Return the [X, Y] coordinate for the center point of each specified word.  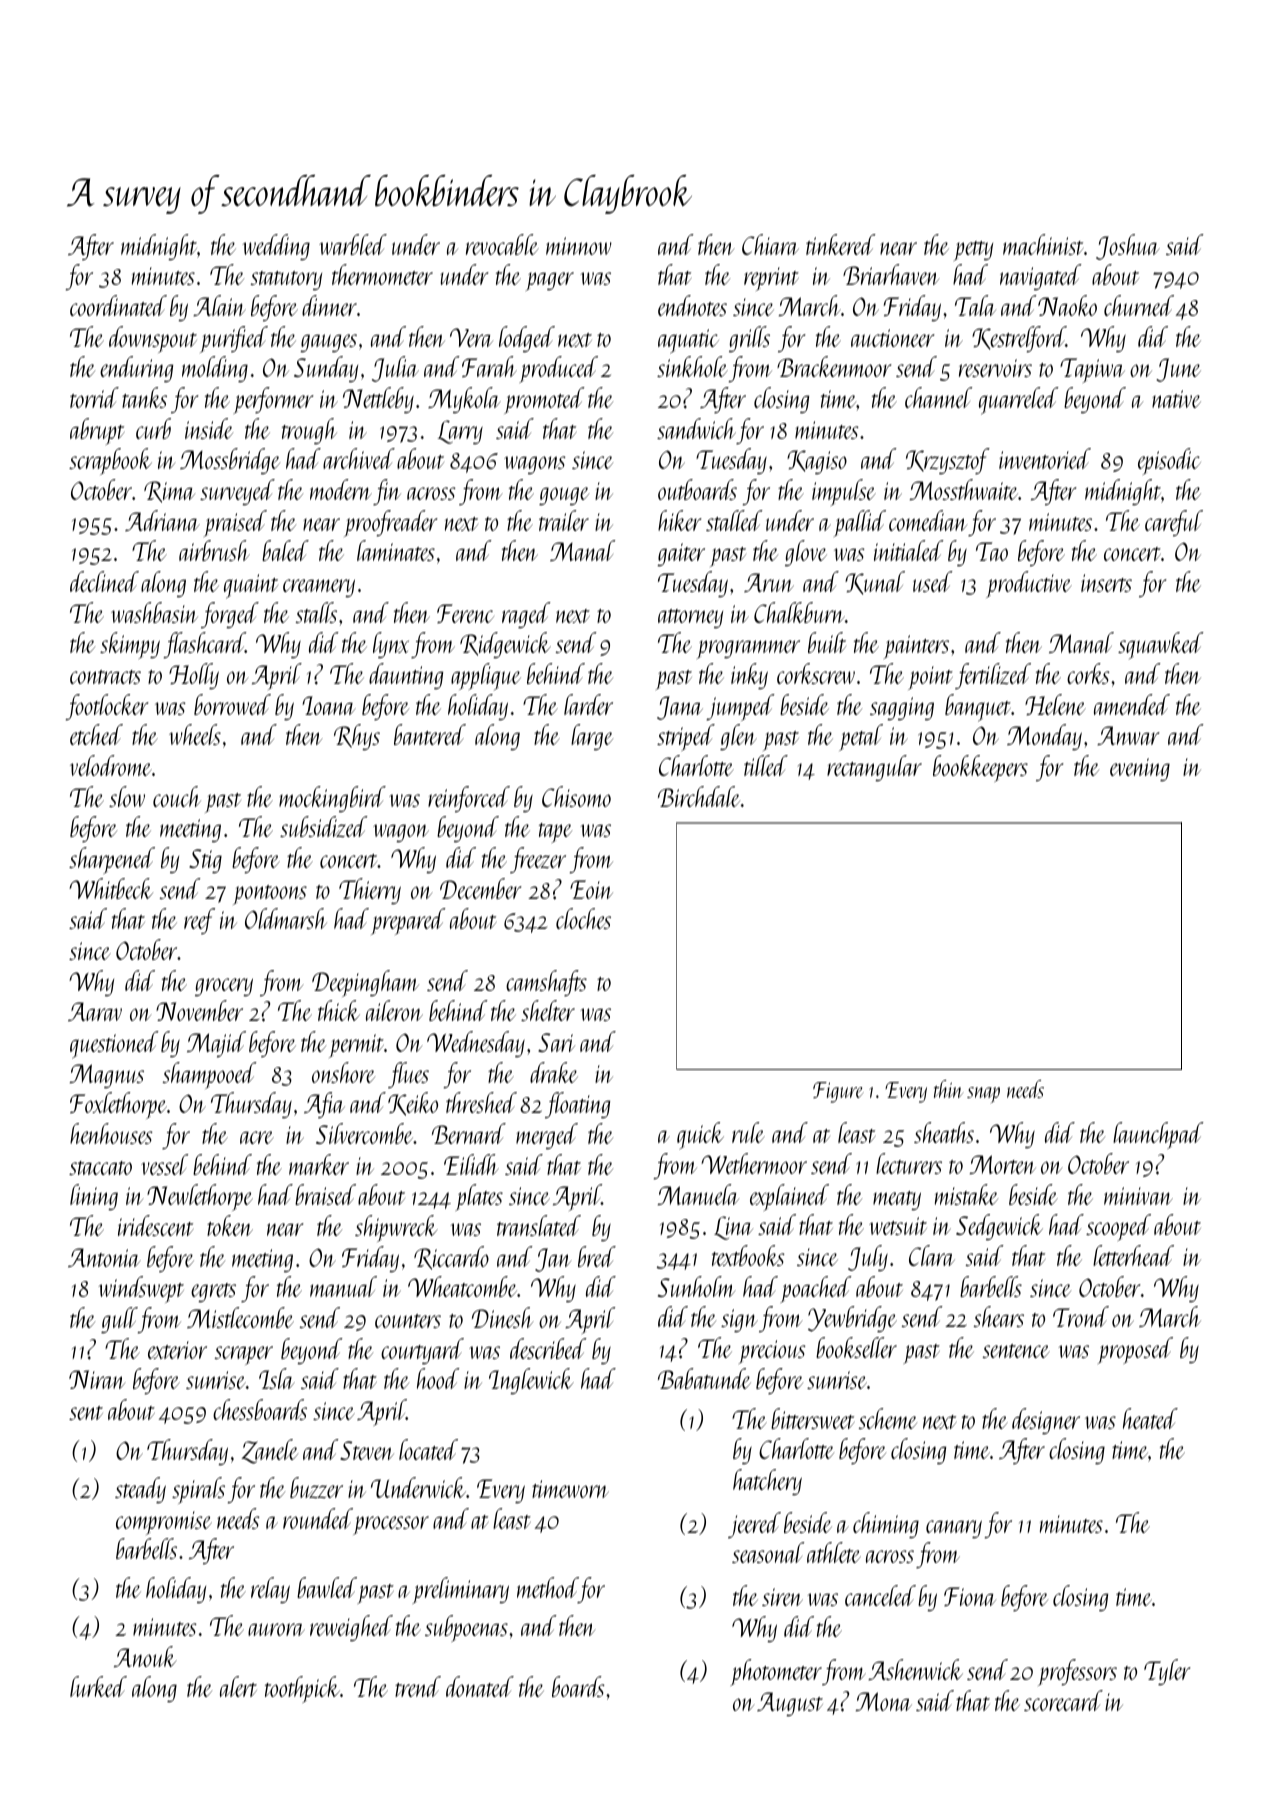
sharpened [112, 860]
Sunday [326, 369]
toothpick [302, 1689]
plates [479, 1197]
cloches [583, 918]
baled [285, 550]
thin [949, 1089]
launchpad [1158, 1135]
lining [94, 1197]
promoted [544, 400]
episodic [1169, 461]
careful [1174, 523]
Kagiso [817, 462]
